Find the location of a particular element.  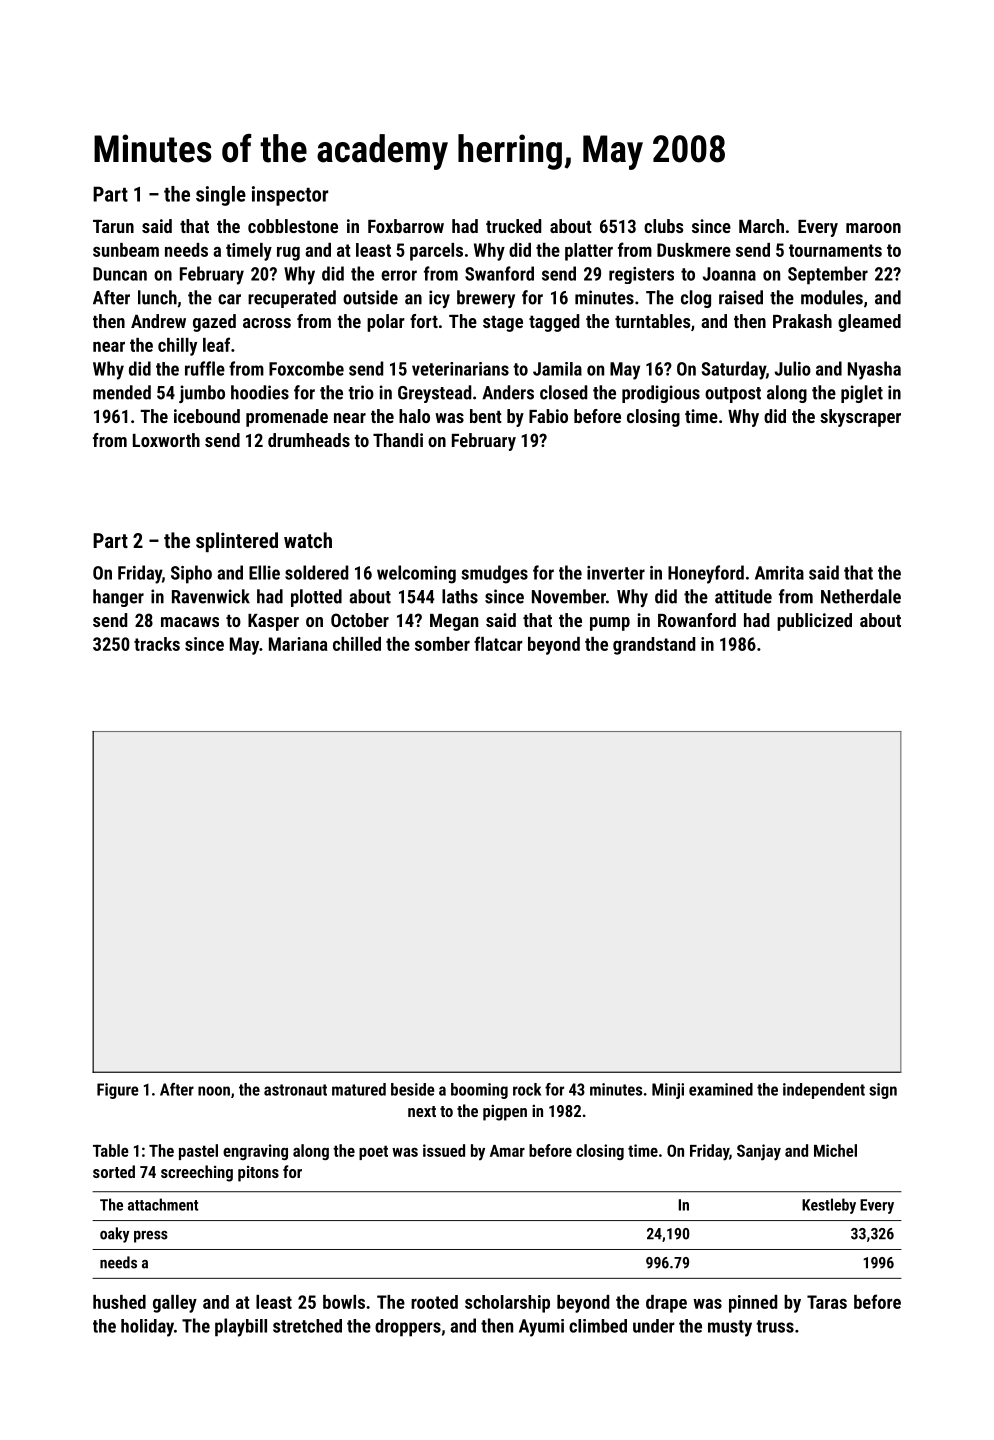

Joanna is located at coordinates (729, 274).
